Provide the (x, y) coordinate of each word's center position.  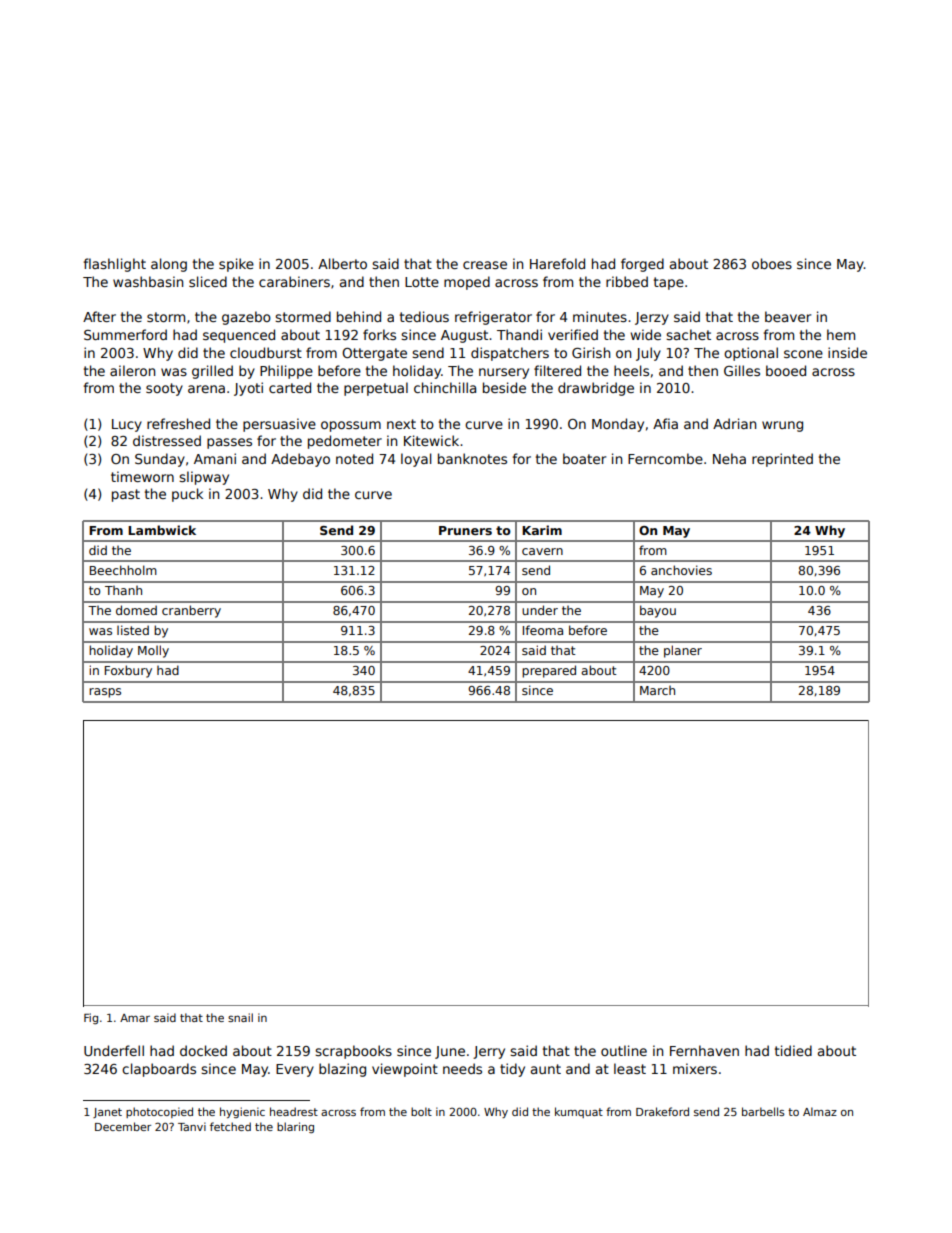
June (450, 1052)
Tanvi (192, 1126)
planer (683, 651)
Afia (665, 423)
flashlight (115, 265)
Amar (135, 1018)
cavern (542, 551)
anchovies (681, 570)
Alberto (342, 263)
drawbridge (596, 389)
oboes (772, 263)
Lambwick (162, 530)
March (657, 690)
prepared (549, 671)
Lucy (127, 425)
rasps (105, 693)
